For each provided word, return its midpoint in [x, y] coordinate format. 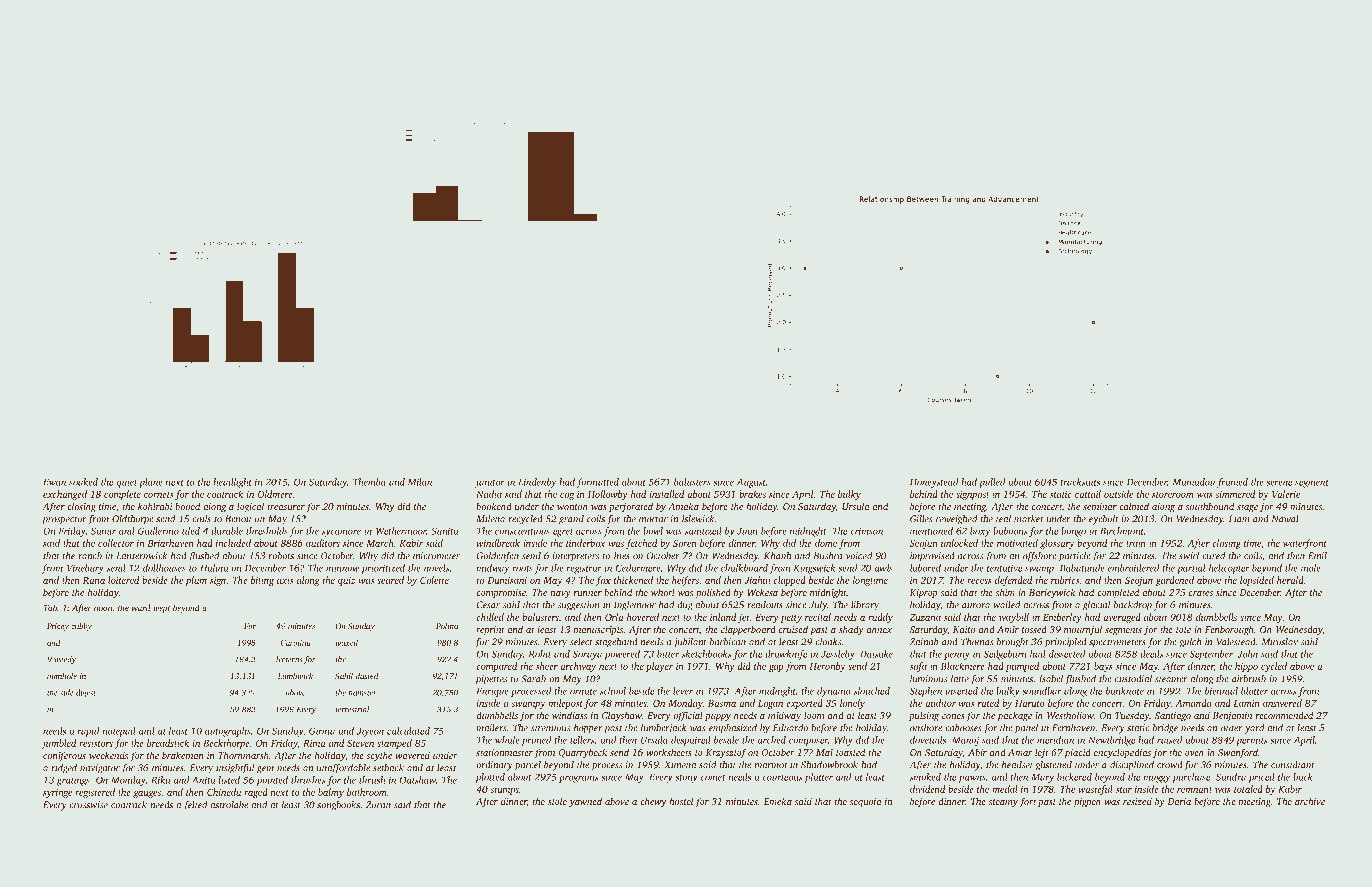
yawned [585, 802]
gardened [1174, 581]
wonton [572, 507]
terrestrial [352, 709]
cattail [1088, 494]
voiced [859, 556]
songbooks [338, 806]
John [1247, 654]
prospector [64, 520]
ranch [90, 556]
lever [683, 691]
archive [1310, 801]
